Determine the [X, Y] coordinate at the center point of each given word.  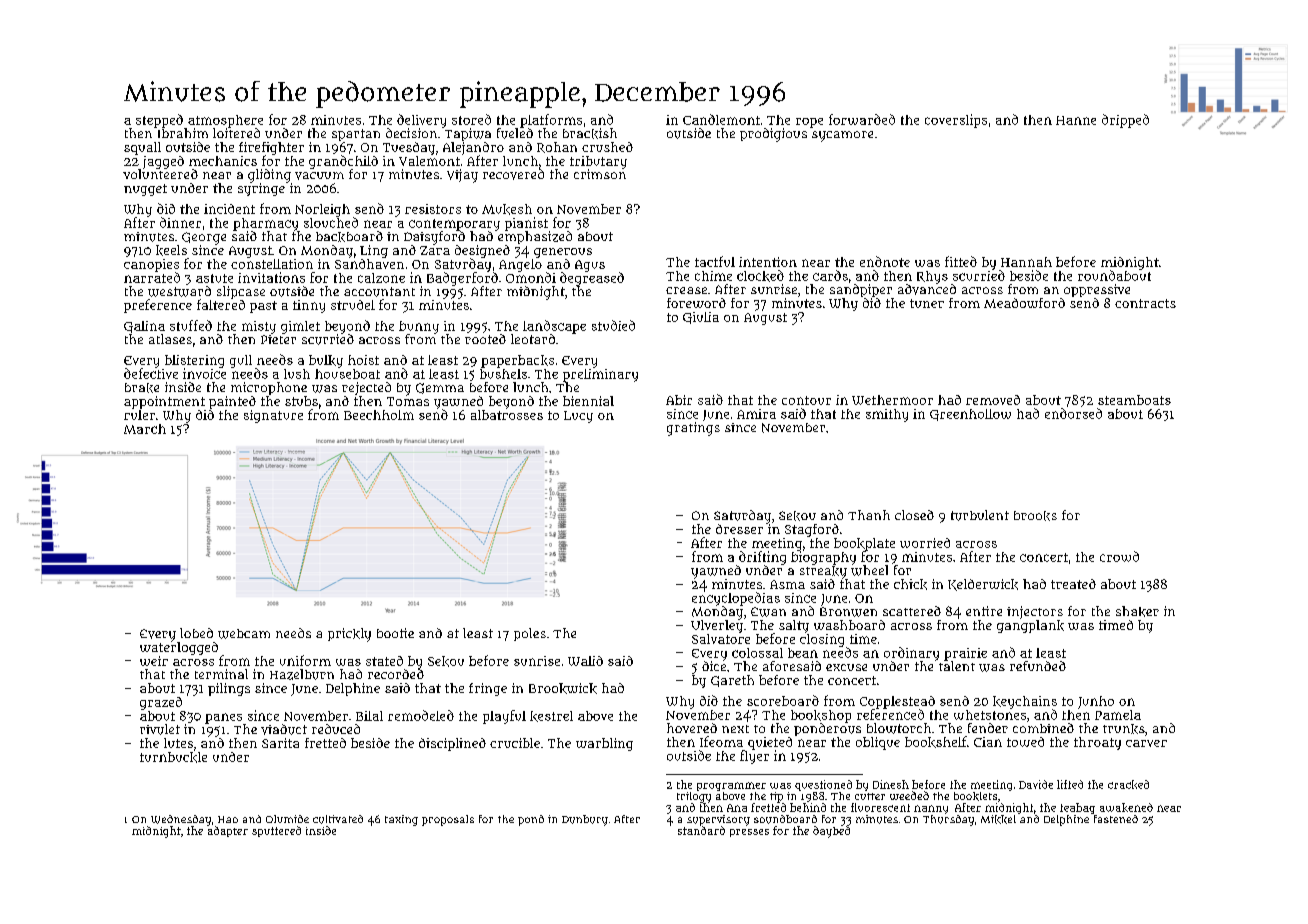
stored [471, 119]
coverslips [956, 121]
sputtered [276, 831]
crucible [515, 743]
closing [822, 640]
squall [142, 148]
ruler [139, 415]
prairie [965, 654]
